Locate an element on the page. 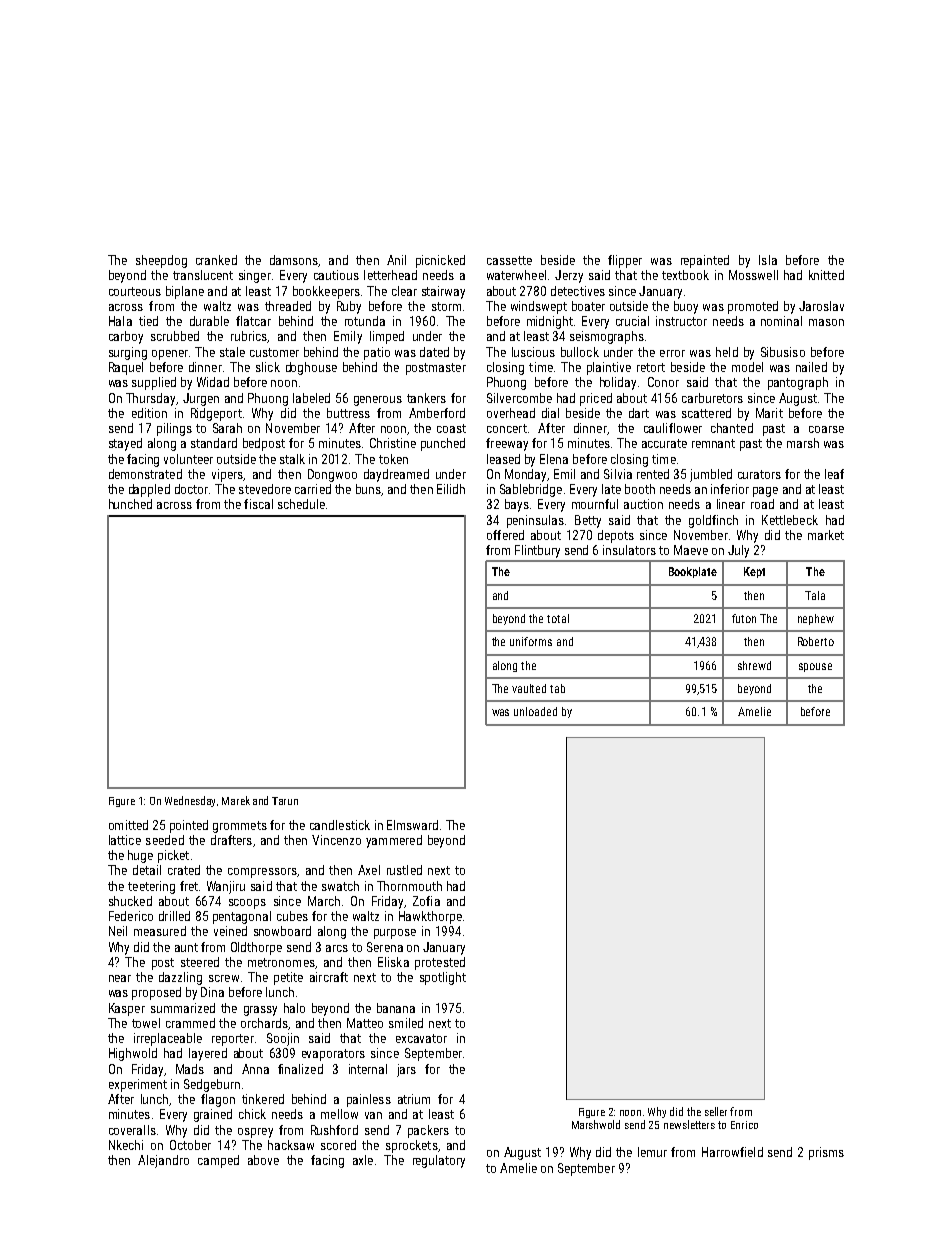 The height and width of the document is (1233, 952). uniforms is located at coordinates (531, 641).
